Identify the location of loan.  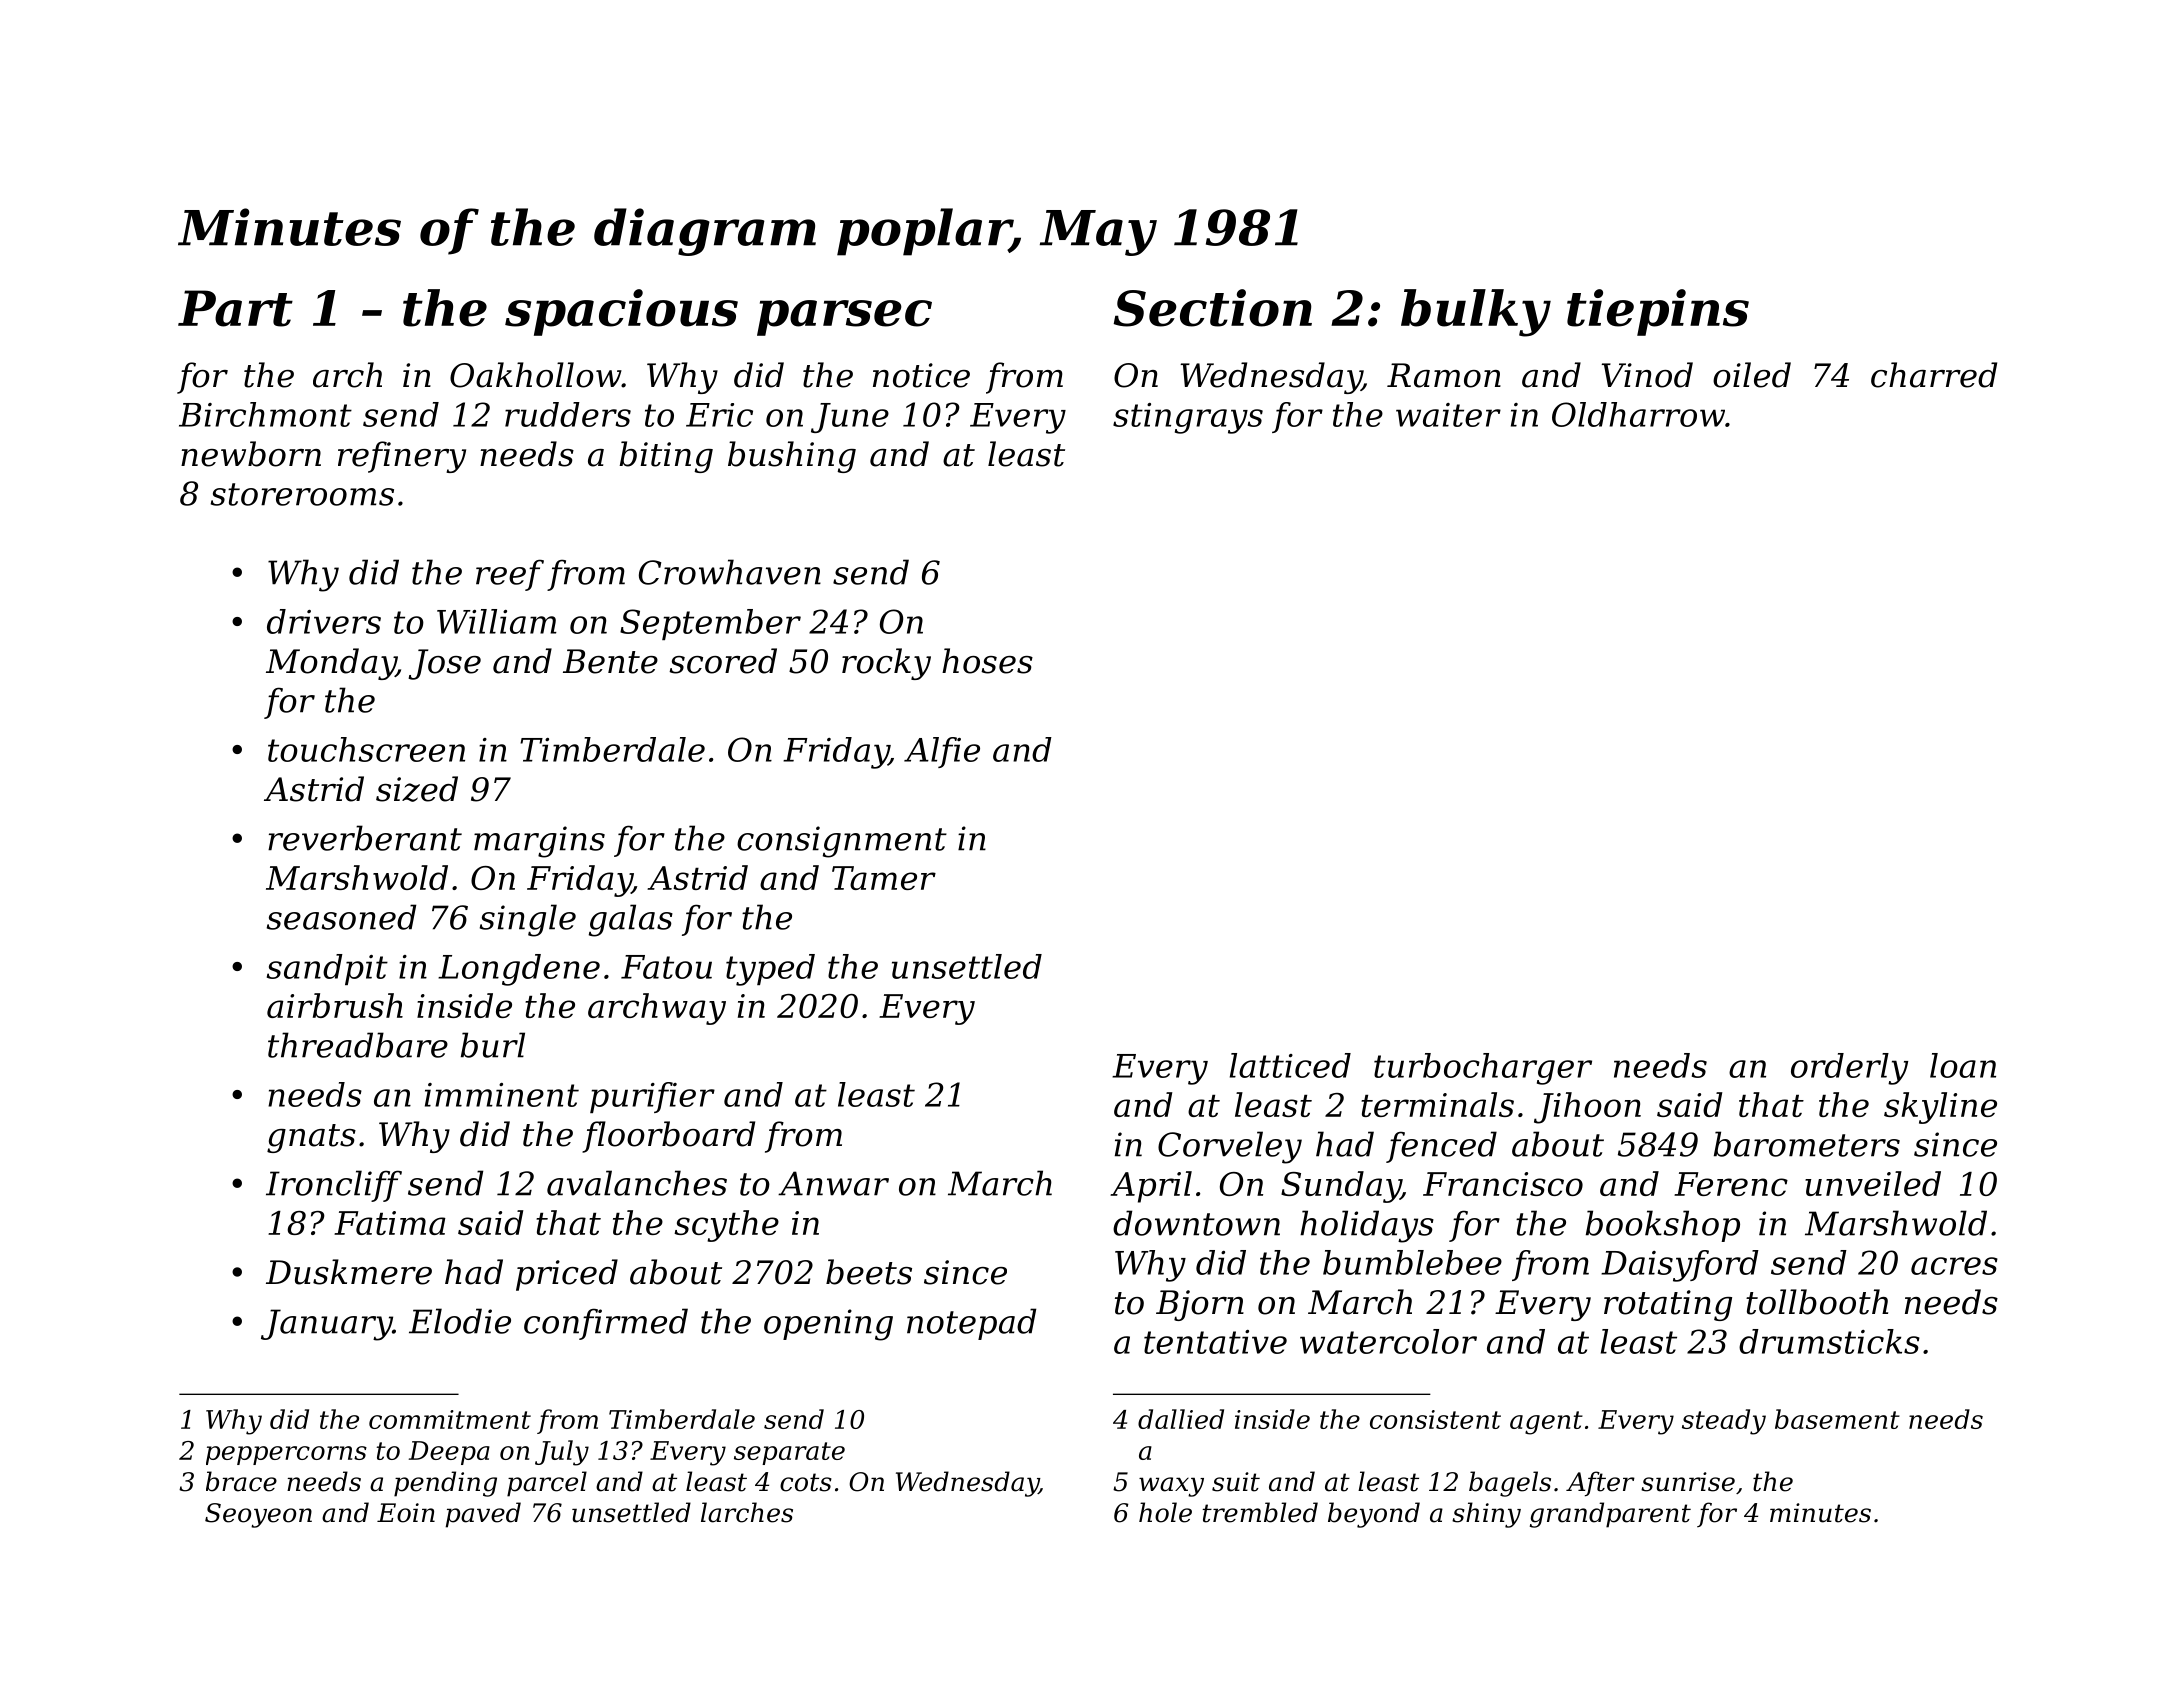
(1963, 1065).
